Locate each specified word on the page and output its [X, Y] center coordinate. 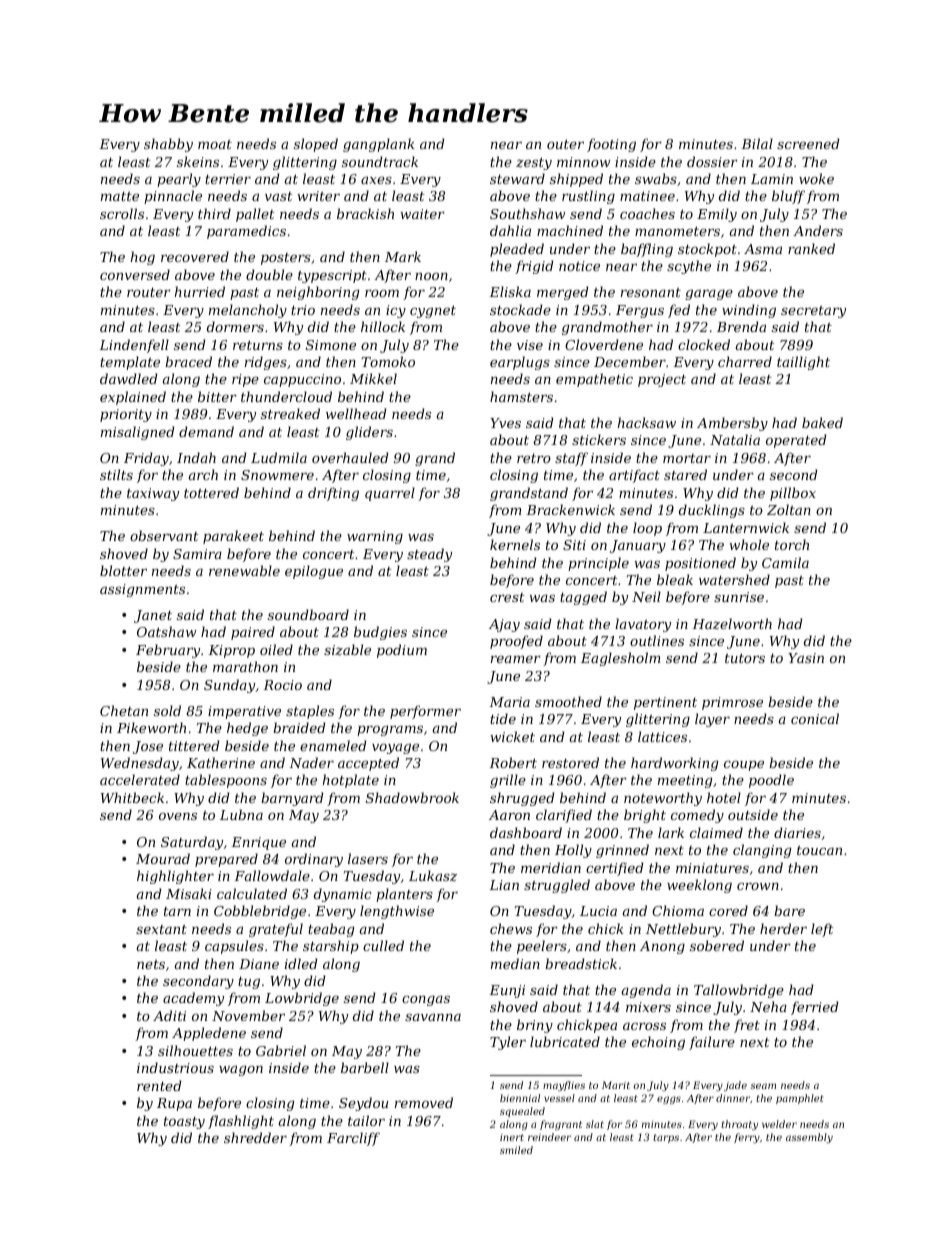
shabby [168, 145]
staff [571, 459]
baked [822, 422]
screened [808, 143]
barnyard [292, 799]
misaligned [138, 433]
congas [426, 1001]
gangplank [379, 145]
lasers [368, 858]
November [248, 1015]
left [822, 930]
